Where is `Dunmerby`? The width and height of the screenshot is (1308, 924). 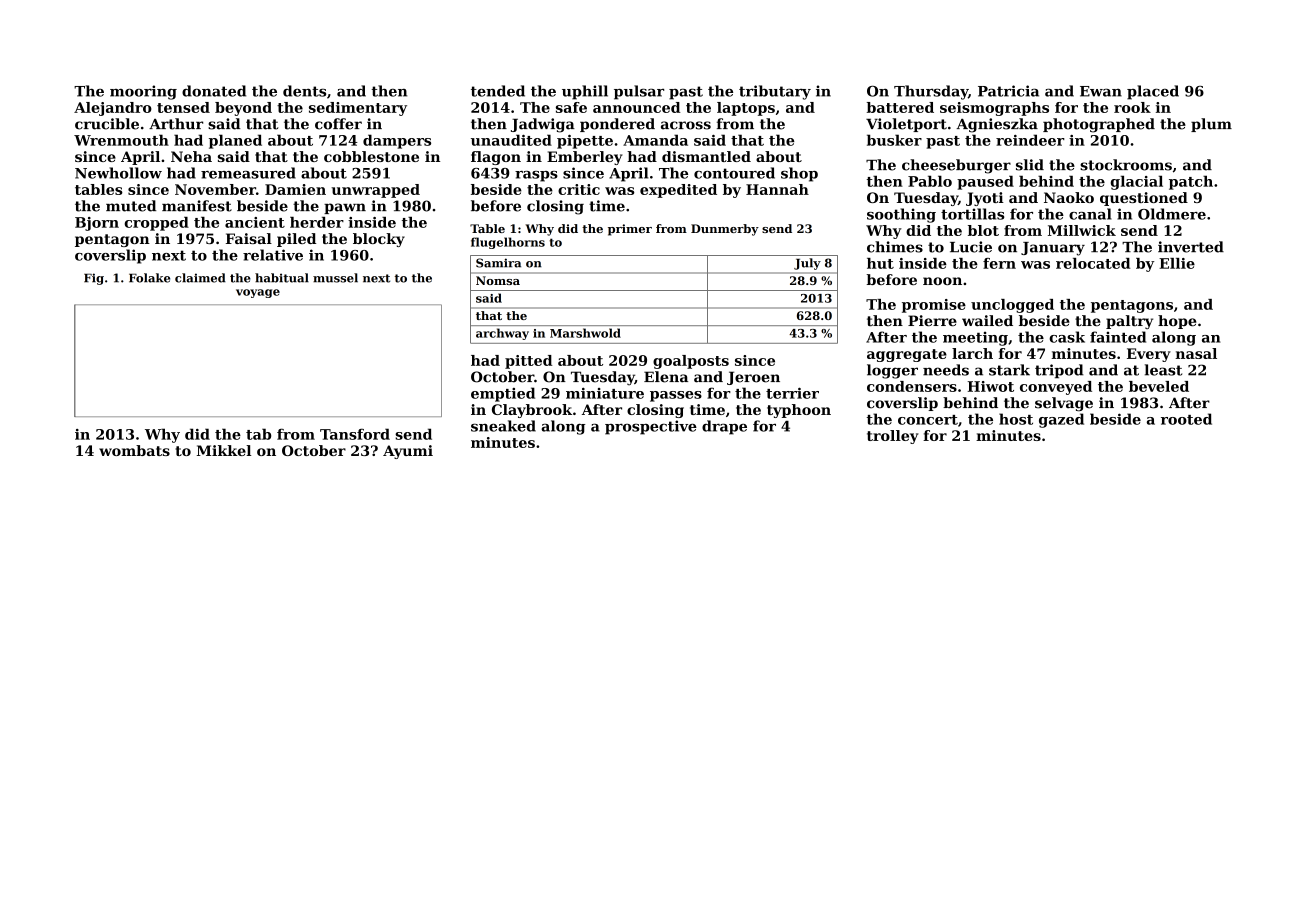 Dunmerby is located at coordinates (725, 230).
